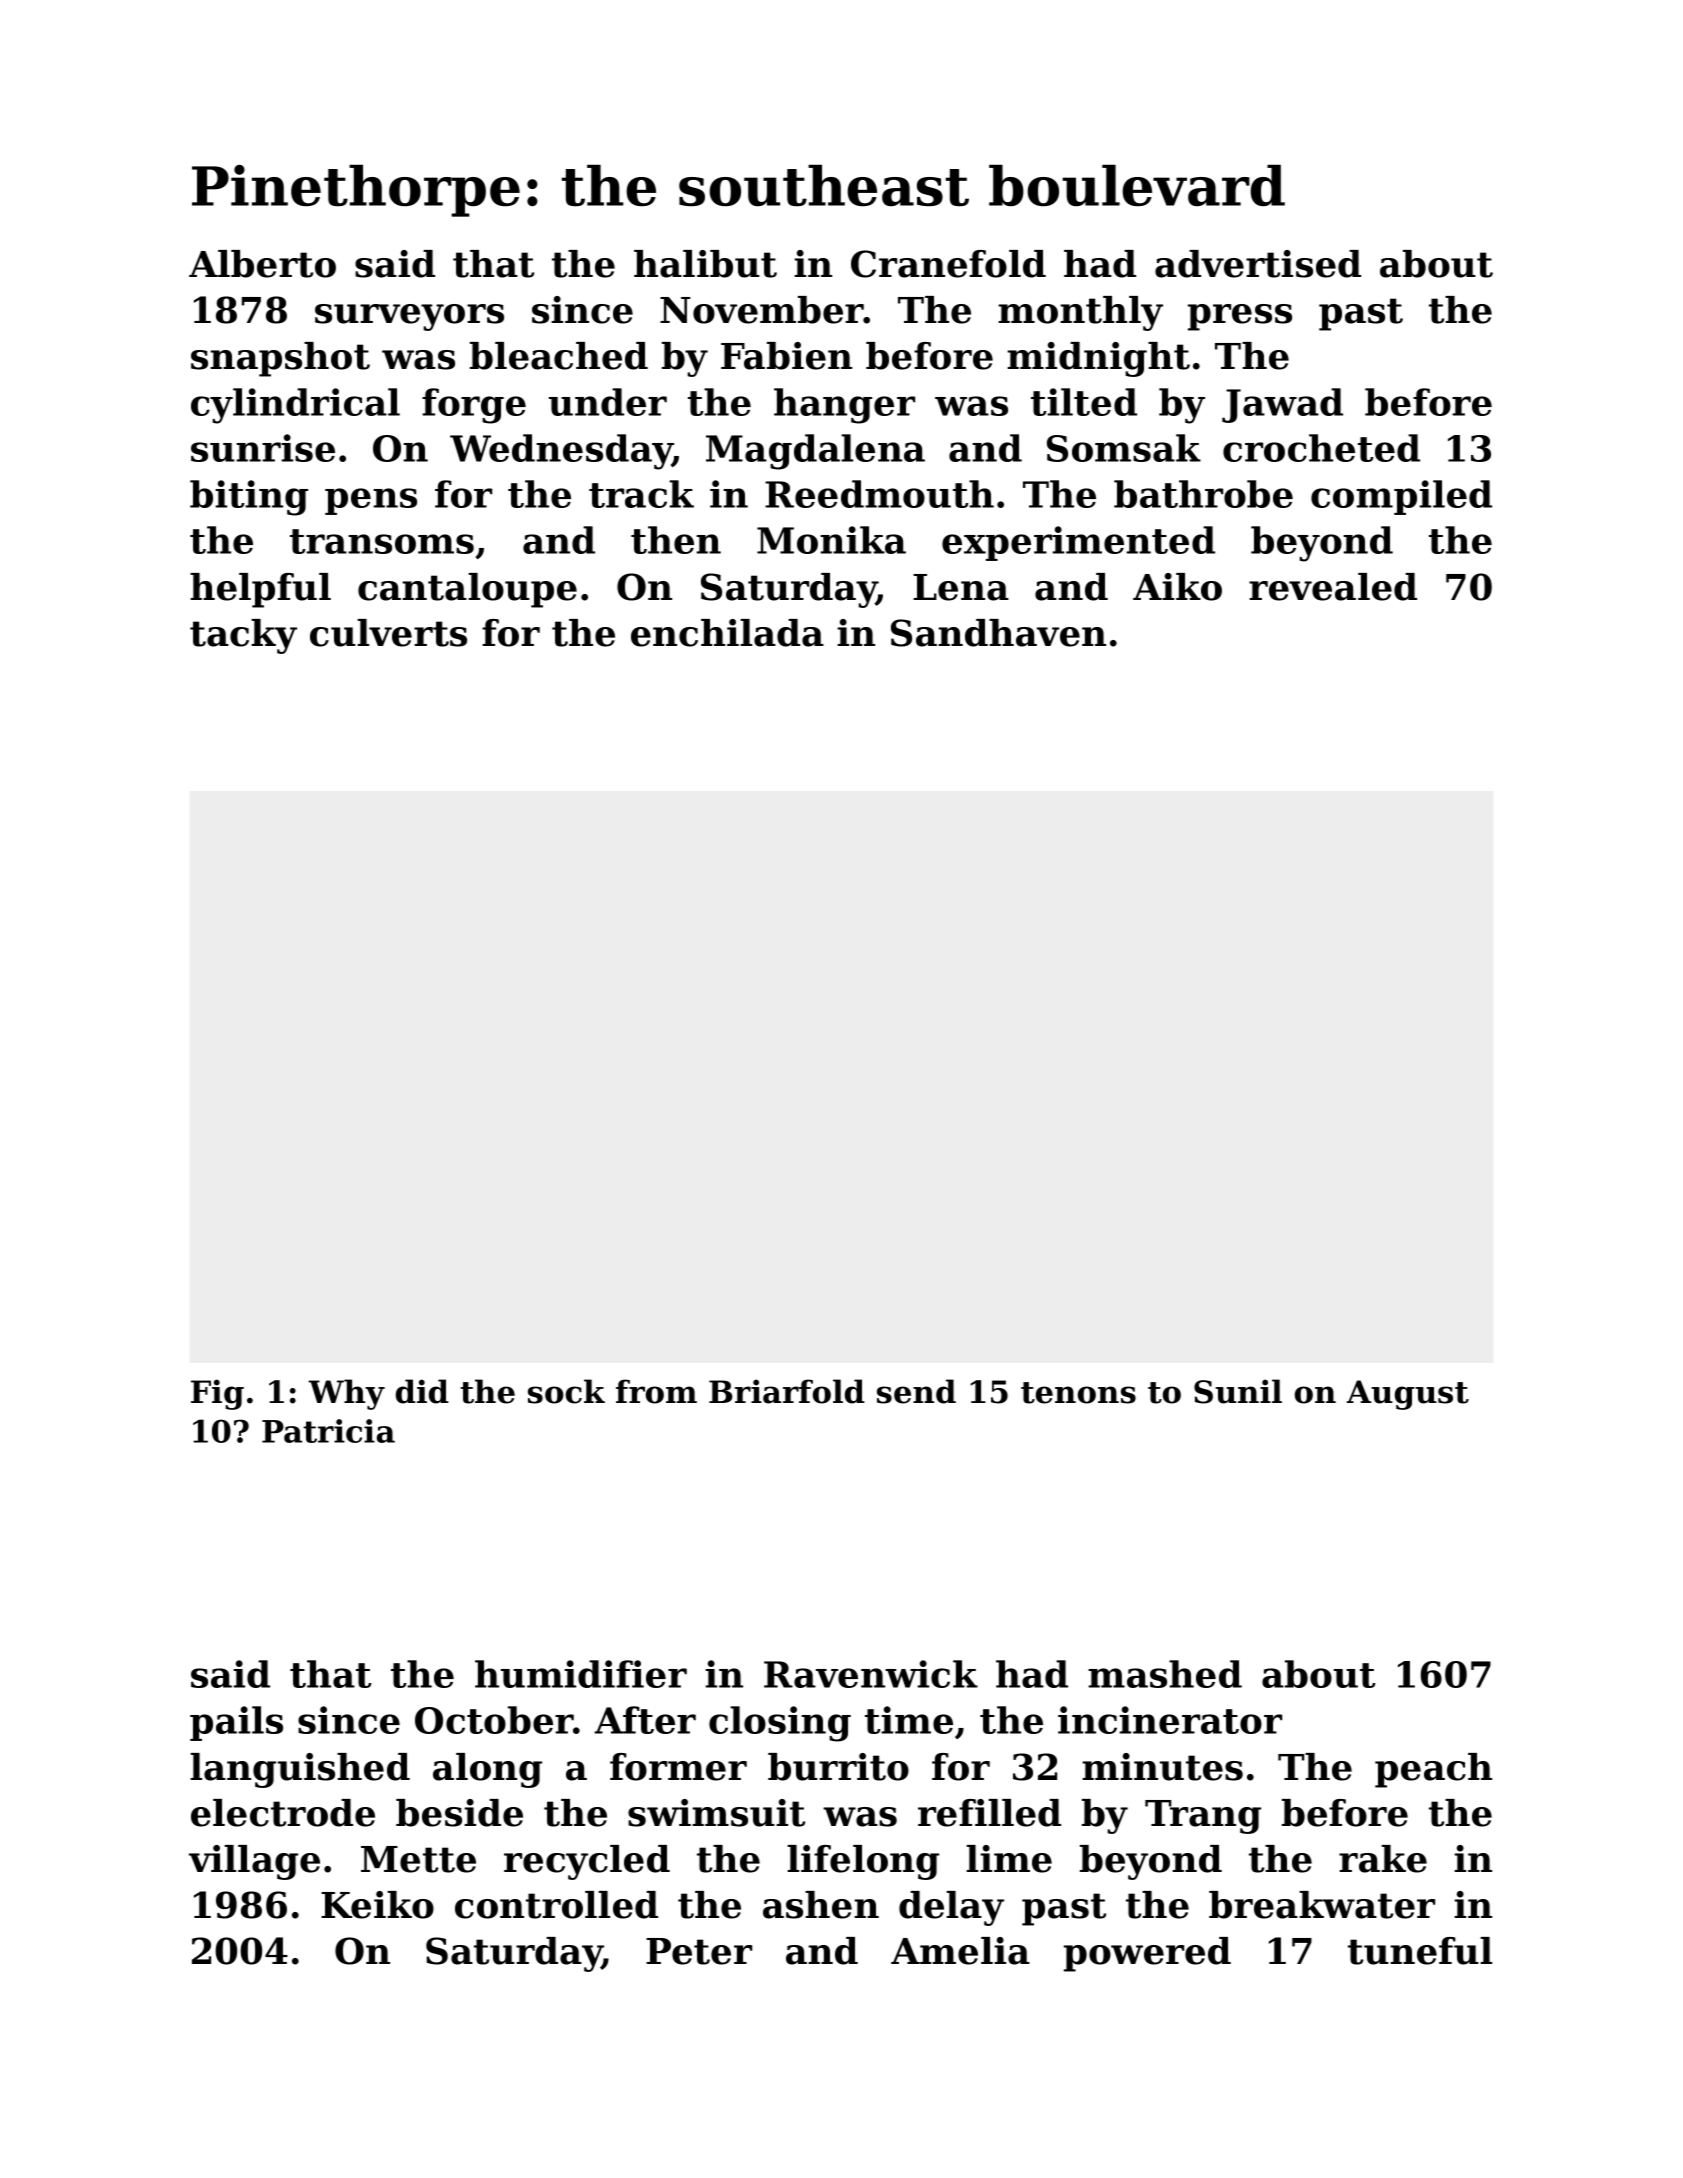 The height and width of the screenshot is (2178, 1683). Describe the element at coordinates (676, 540) in the screenshot. I see `then` at that location.
